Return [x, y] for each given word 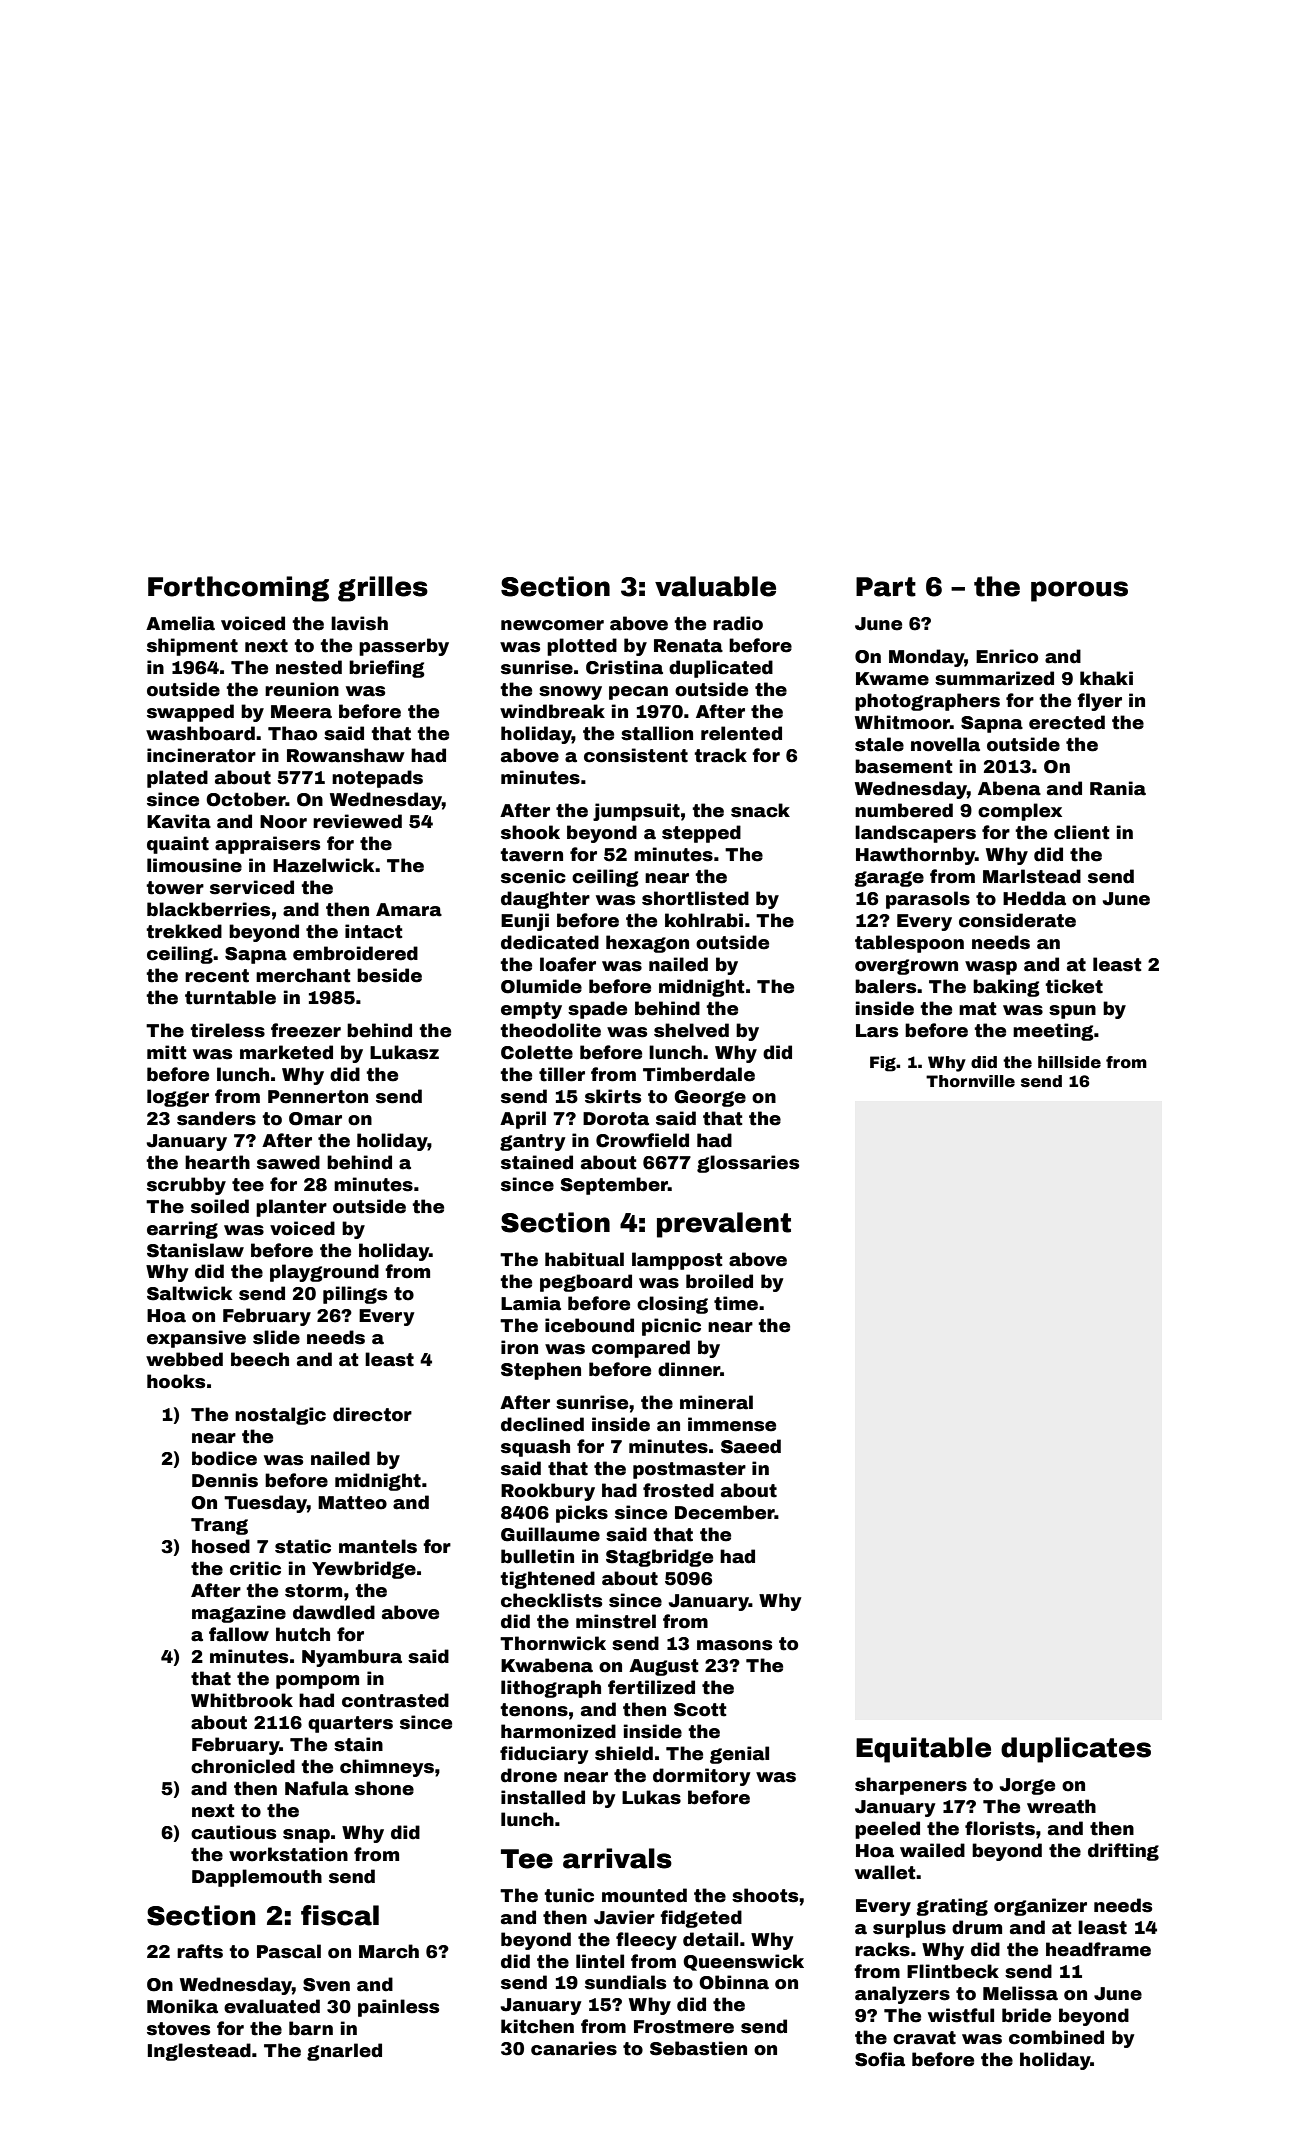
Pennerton [318, 1097]
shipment [192, 647]
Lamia [531, 1303]
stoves [178, 2029]
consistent [636, 755]
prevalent [724, 1225]
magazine [239, 1614]
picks [582, 1514]
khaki [1106, 678]
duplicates [1076, 1750]
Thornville [970, 1081]
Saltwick [189, 1293]
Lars [877, 1031]
